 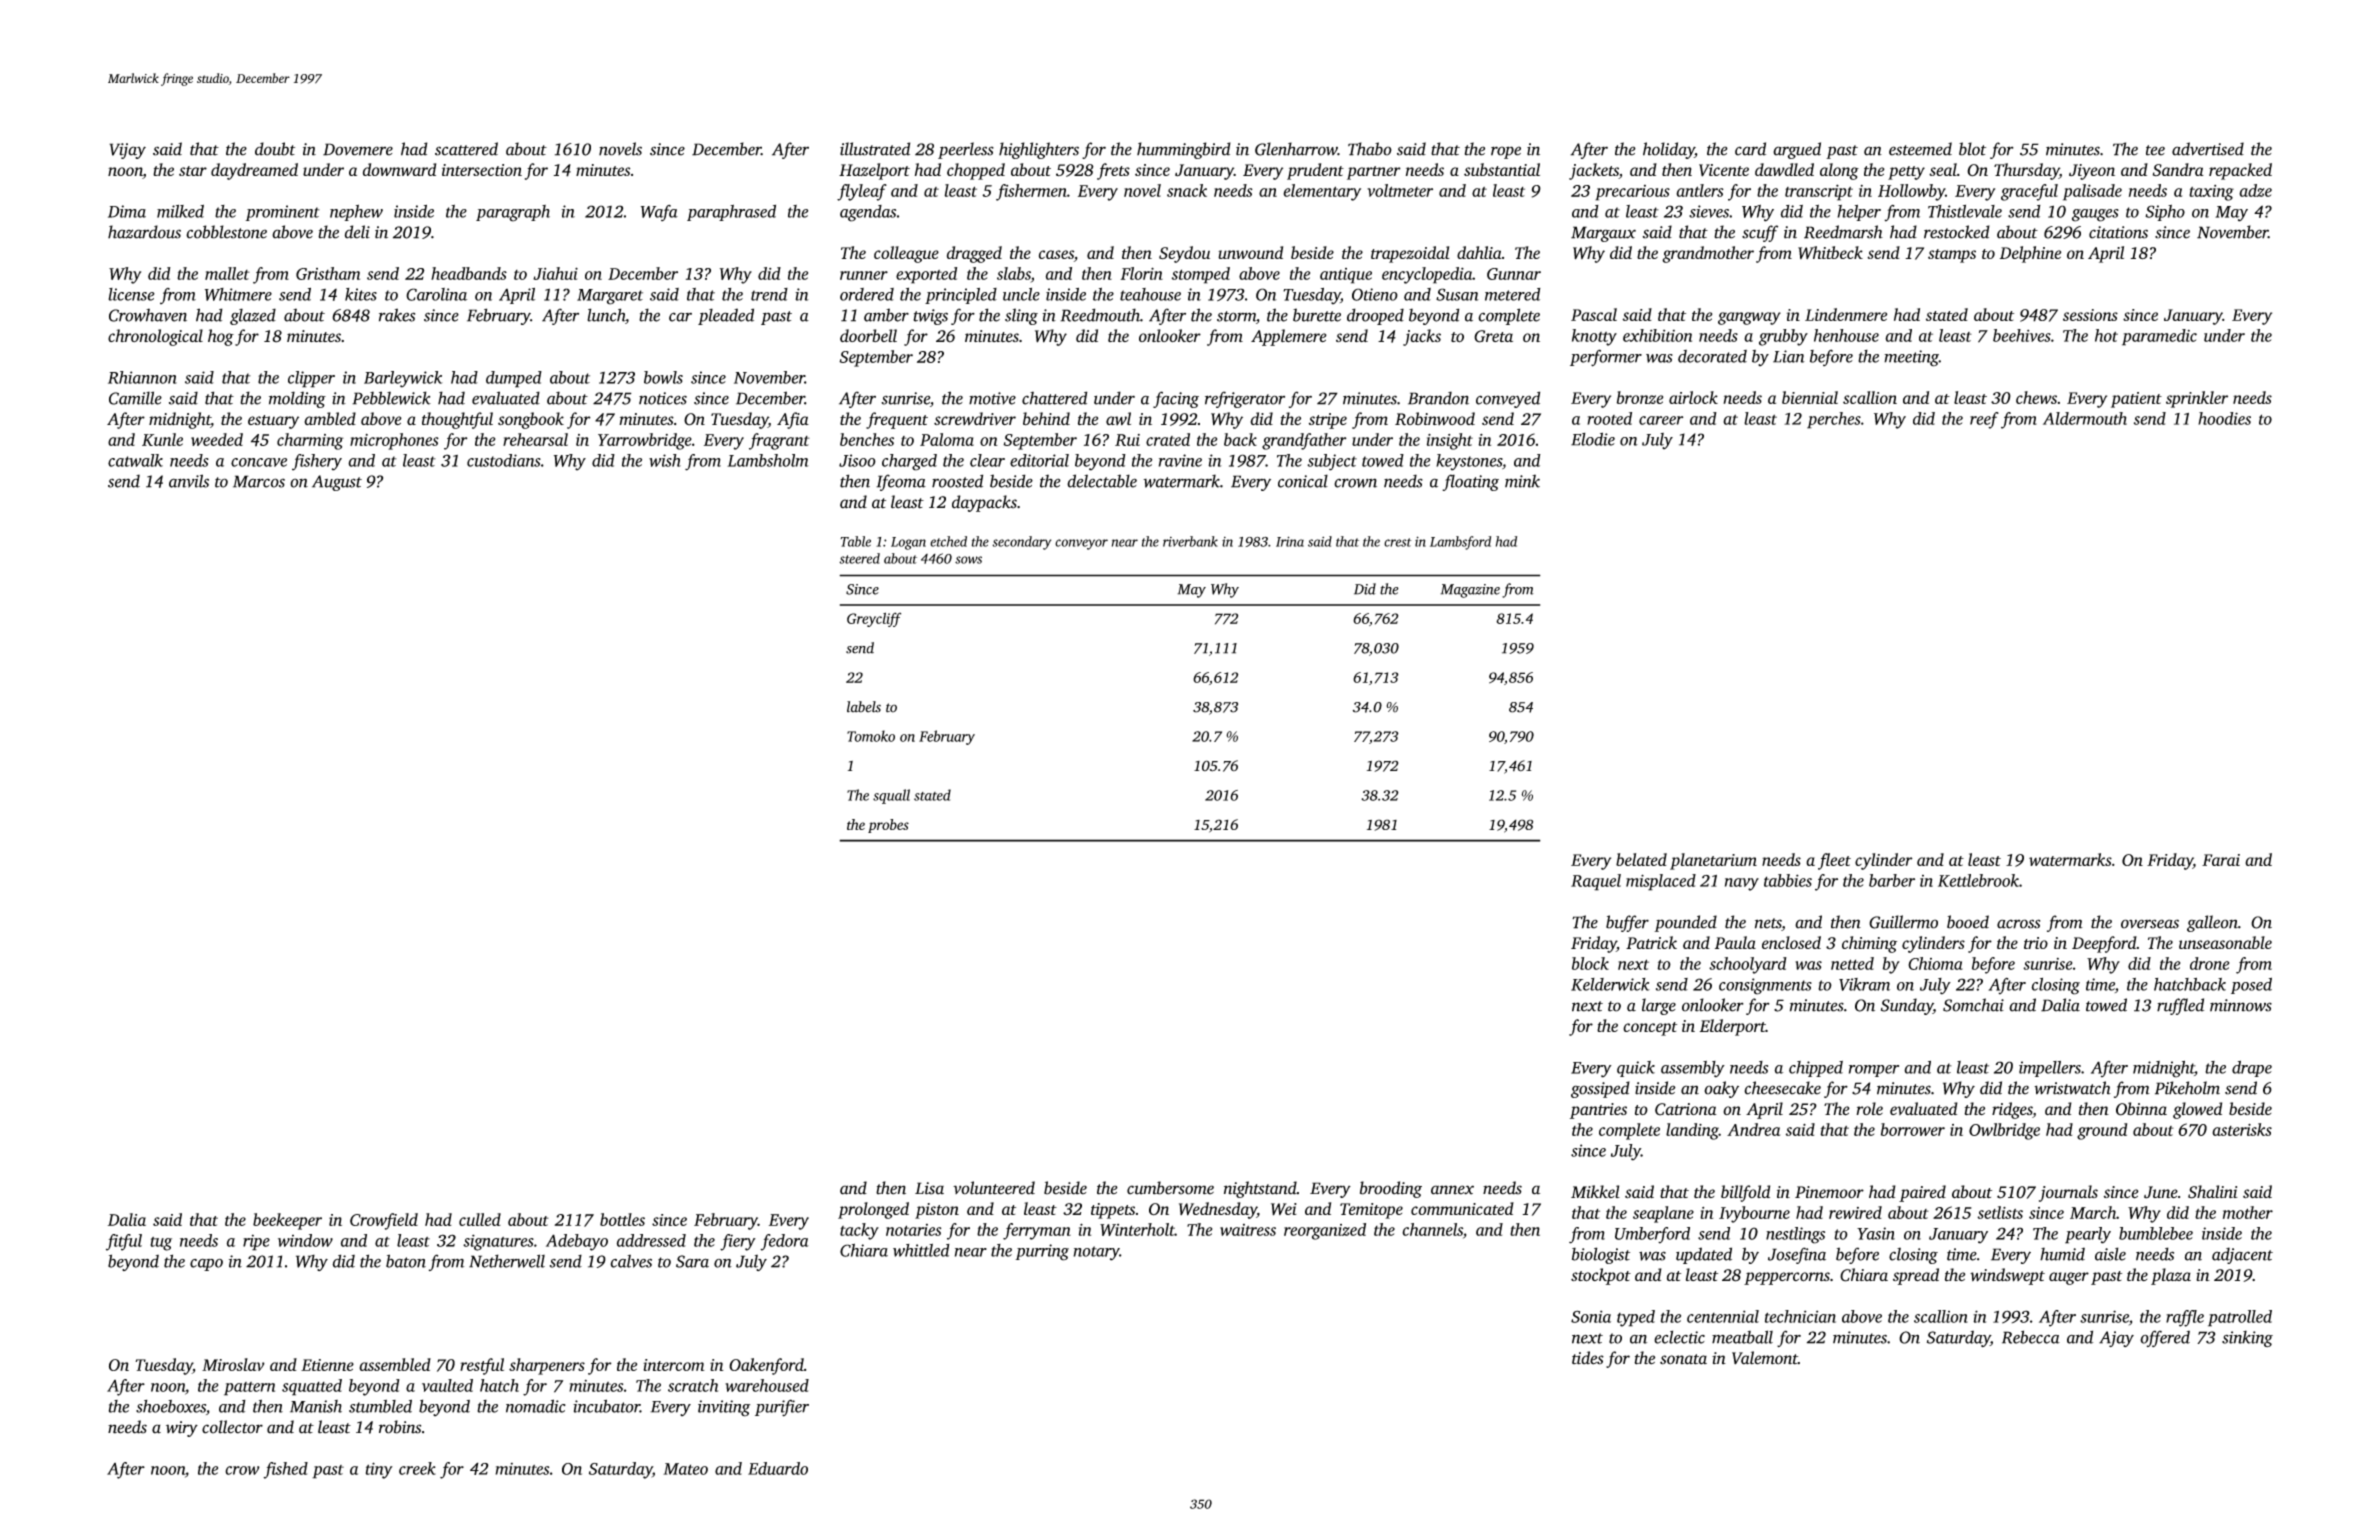 What do you see at coordinates (287, 1221) in the document?
I see `beekeeper` at bounding box center [287, 1221].
